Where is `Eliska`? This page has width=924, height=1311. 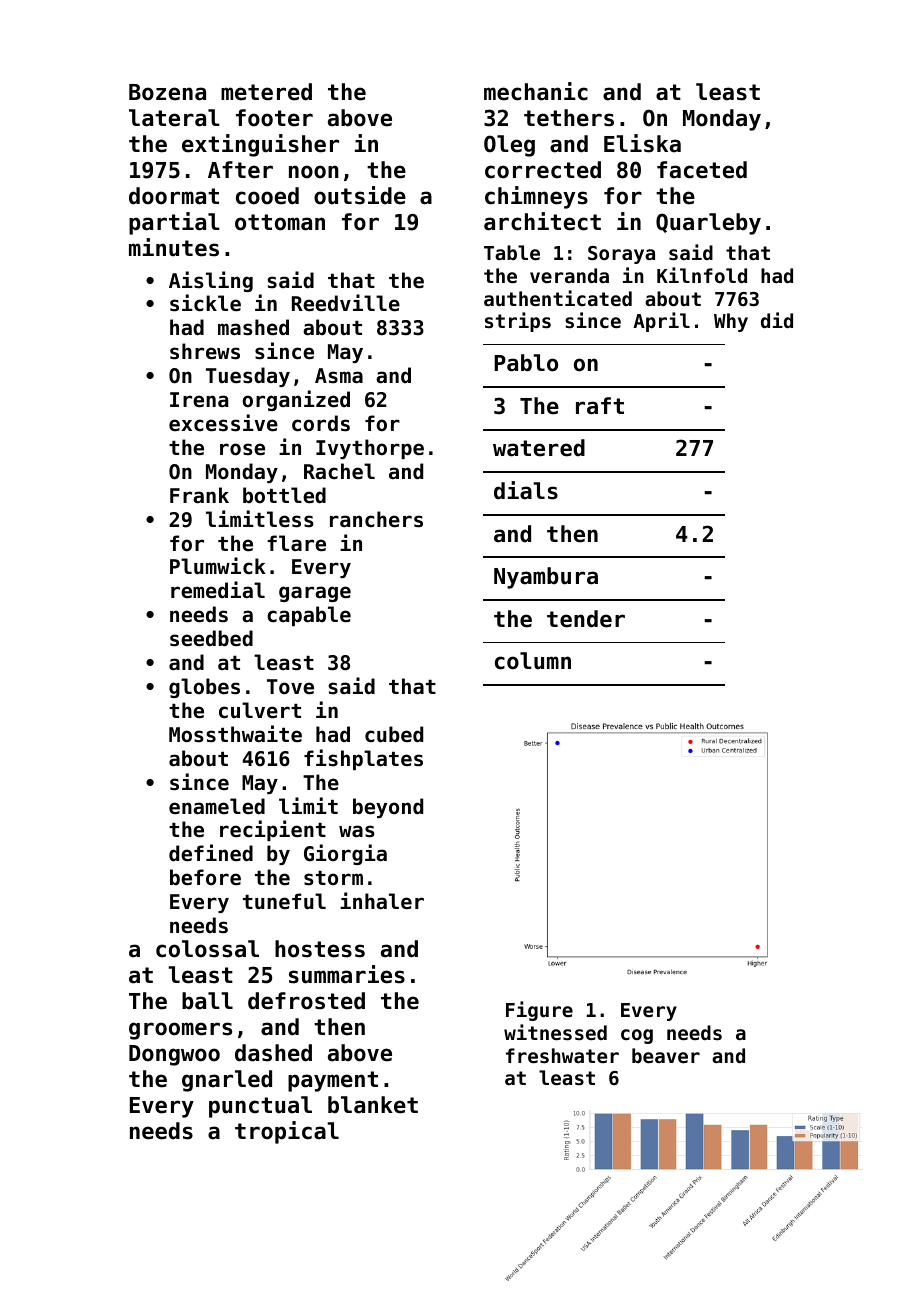
Eliska is located at coordinates (642, 143).
